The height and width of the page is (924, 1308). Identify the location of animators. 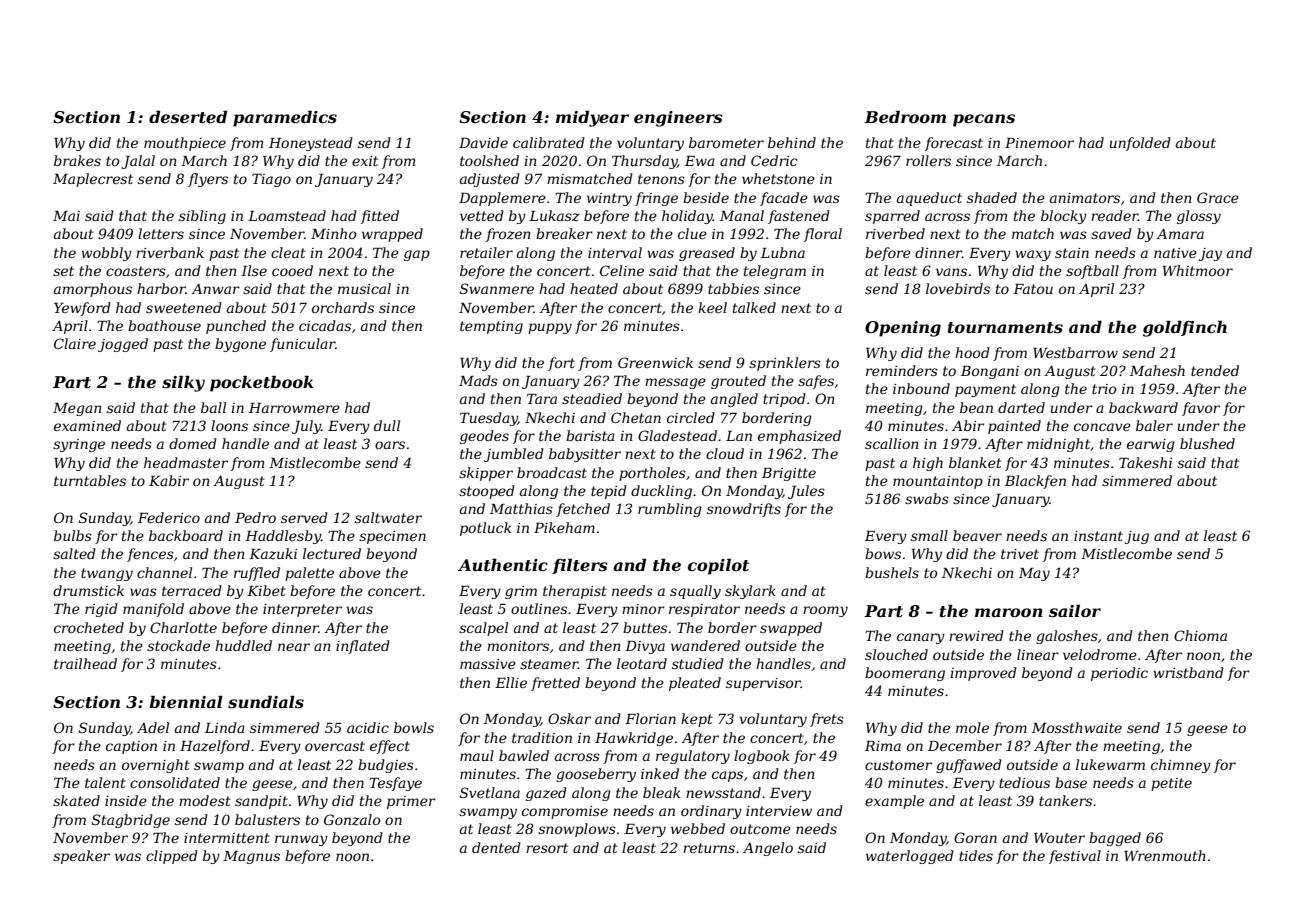
(1085, 198).
